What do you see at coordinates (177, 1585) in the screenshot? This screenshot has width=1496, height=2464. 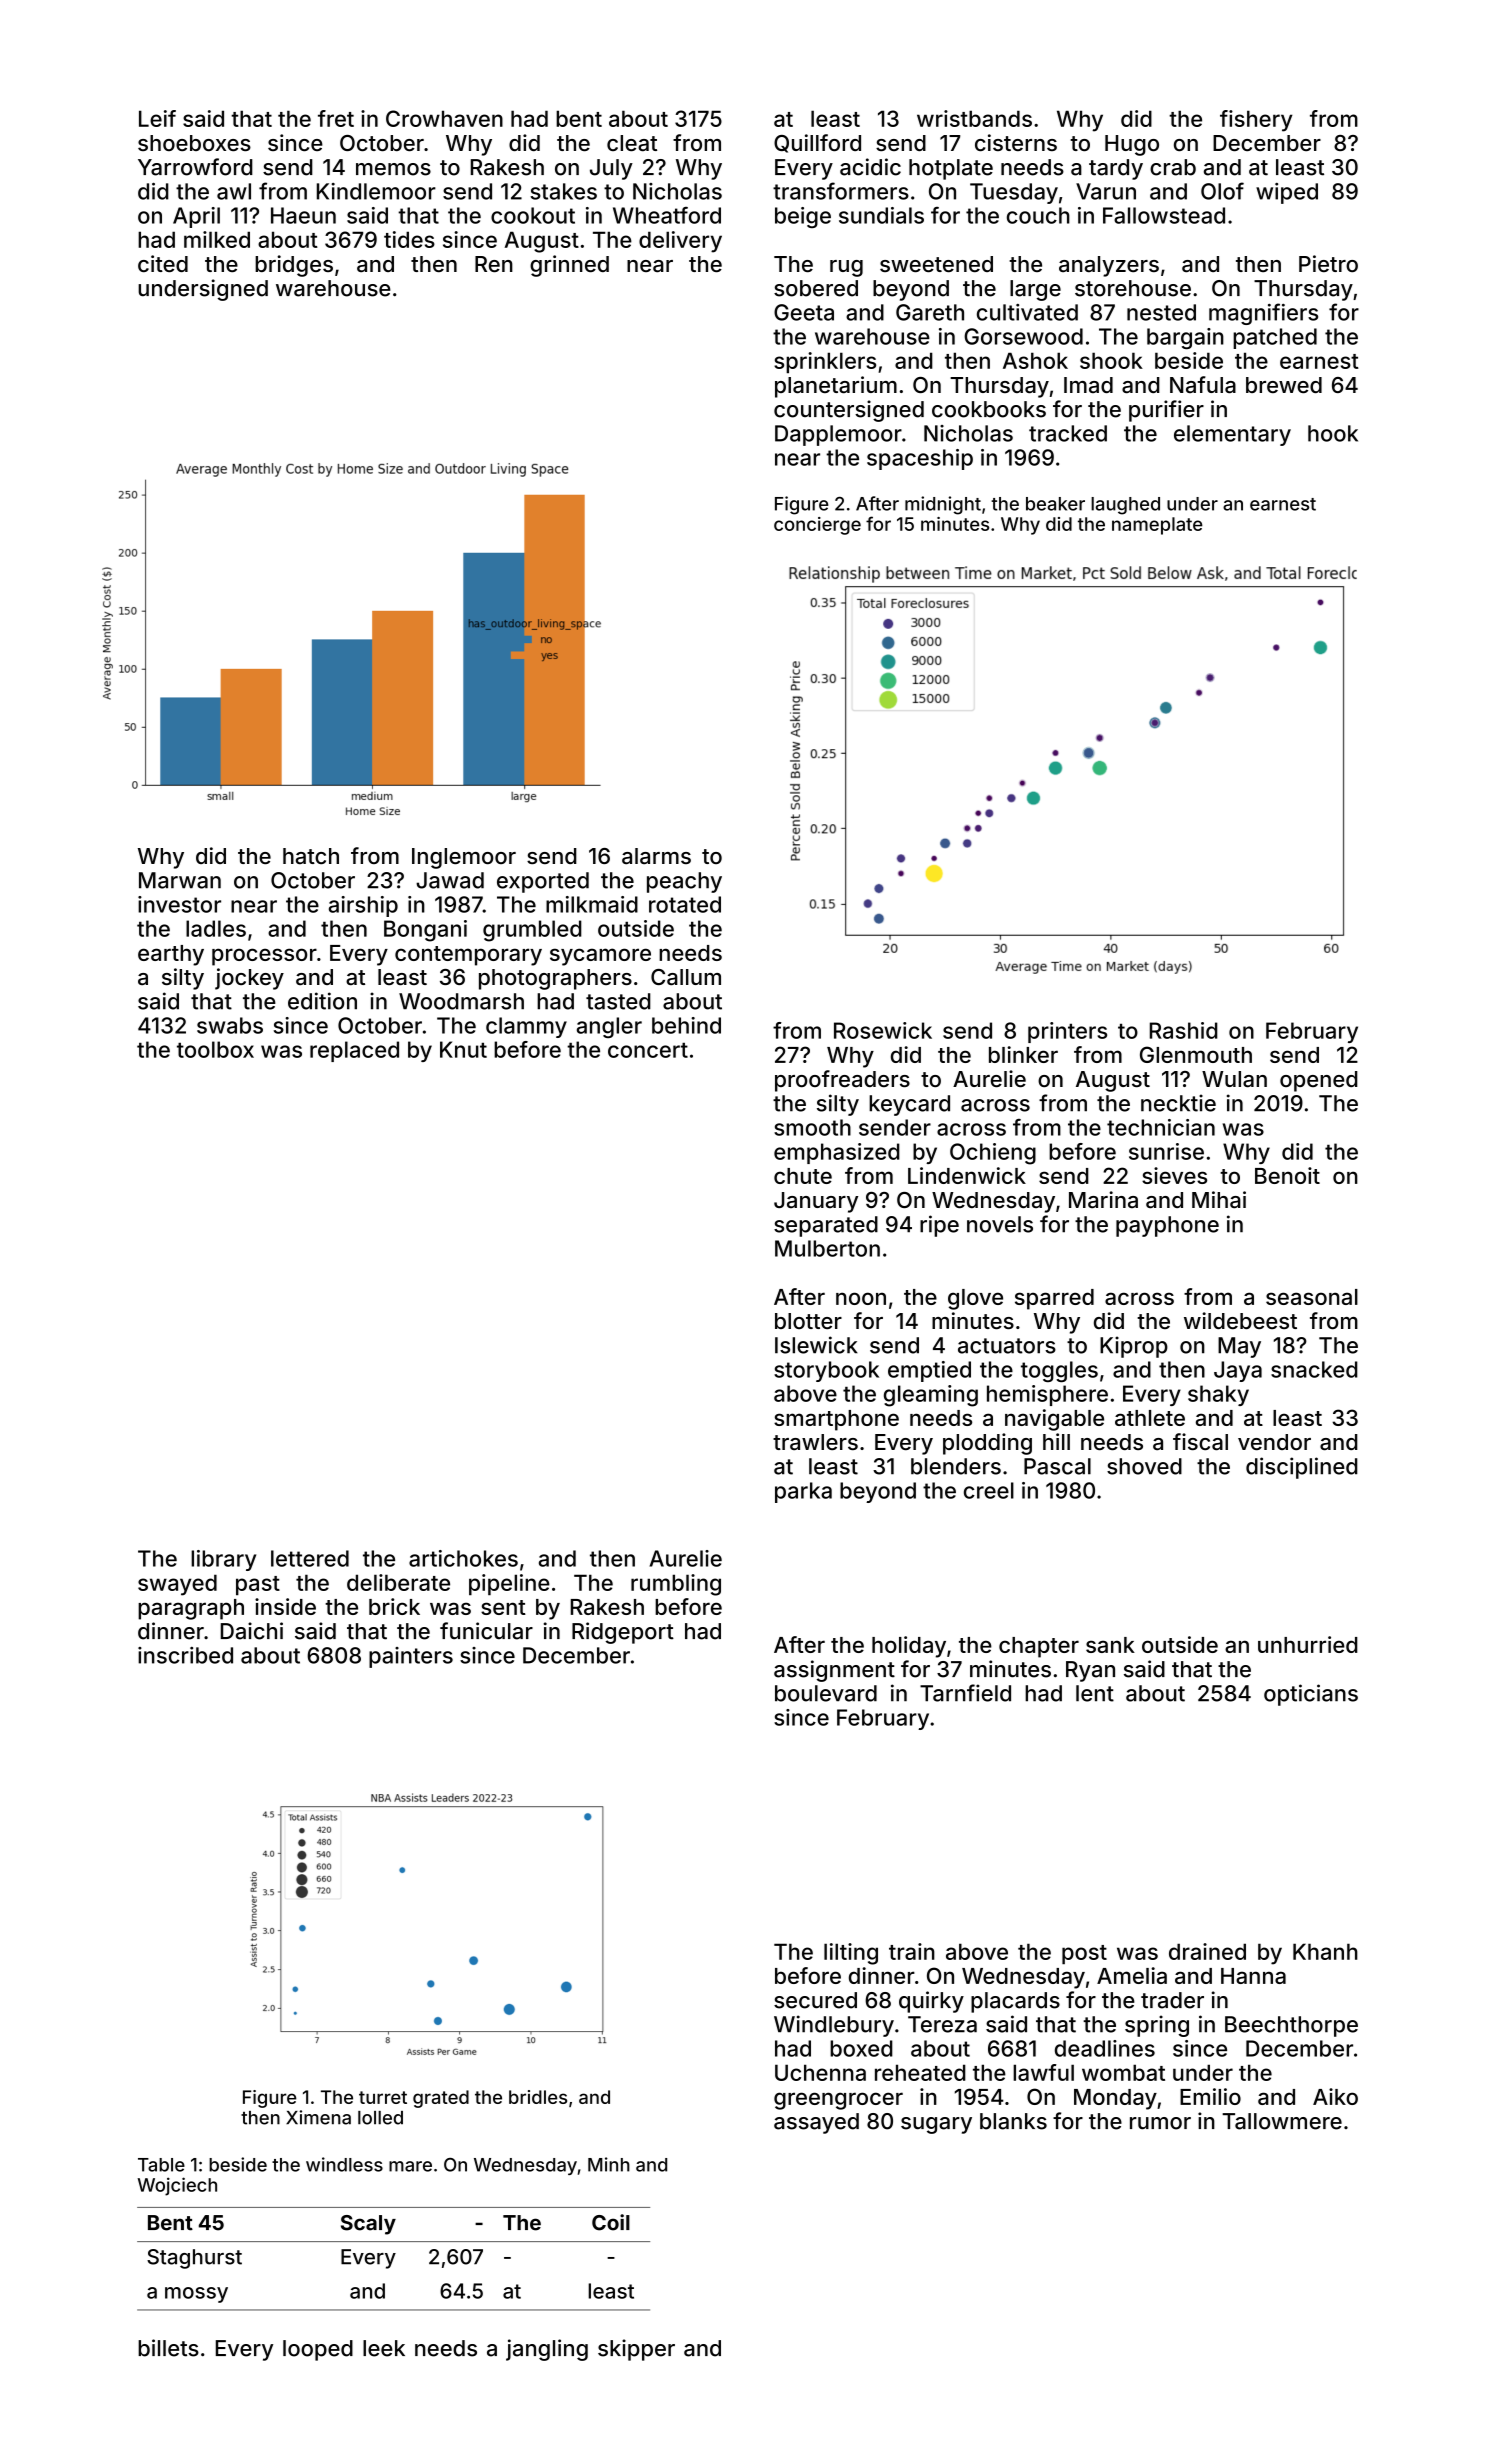 I see `swayed` at bounding box center [177, 1585].
